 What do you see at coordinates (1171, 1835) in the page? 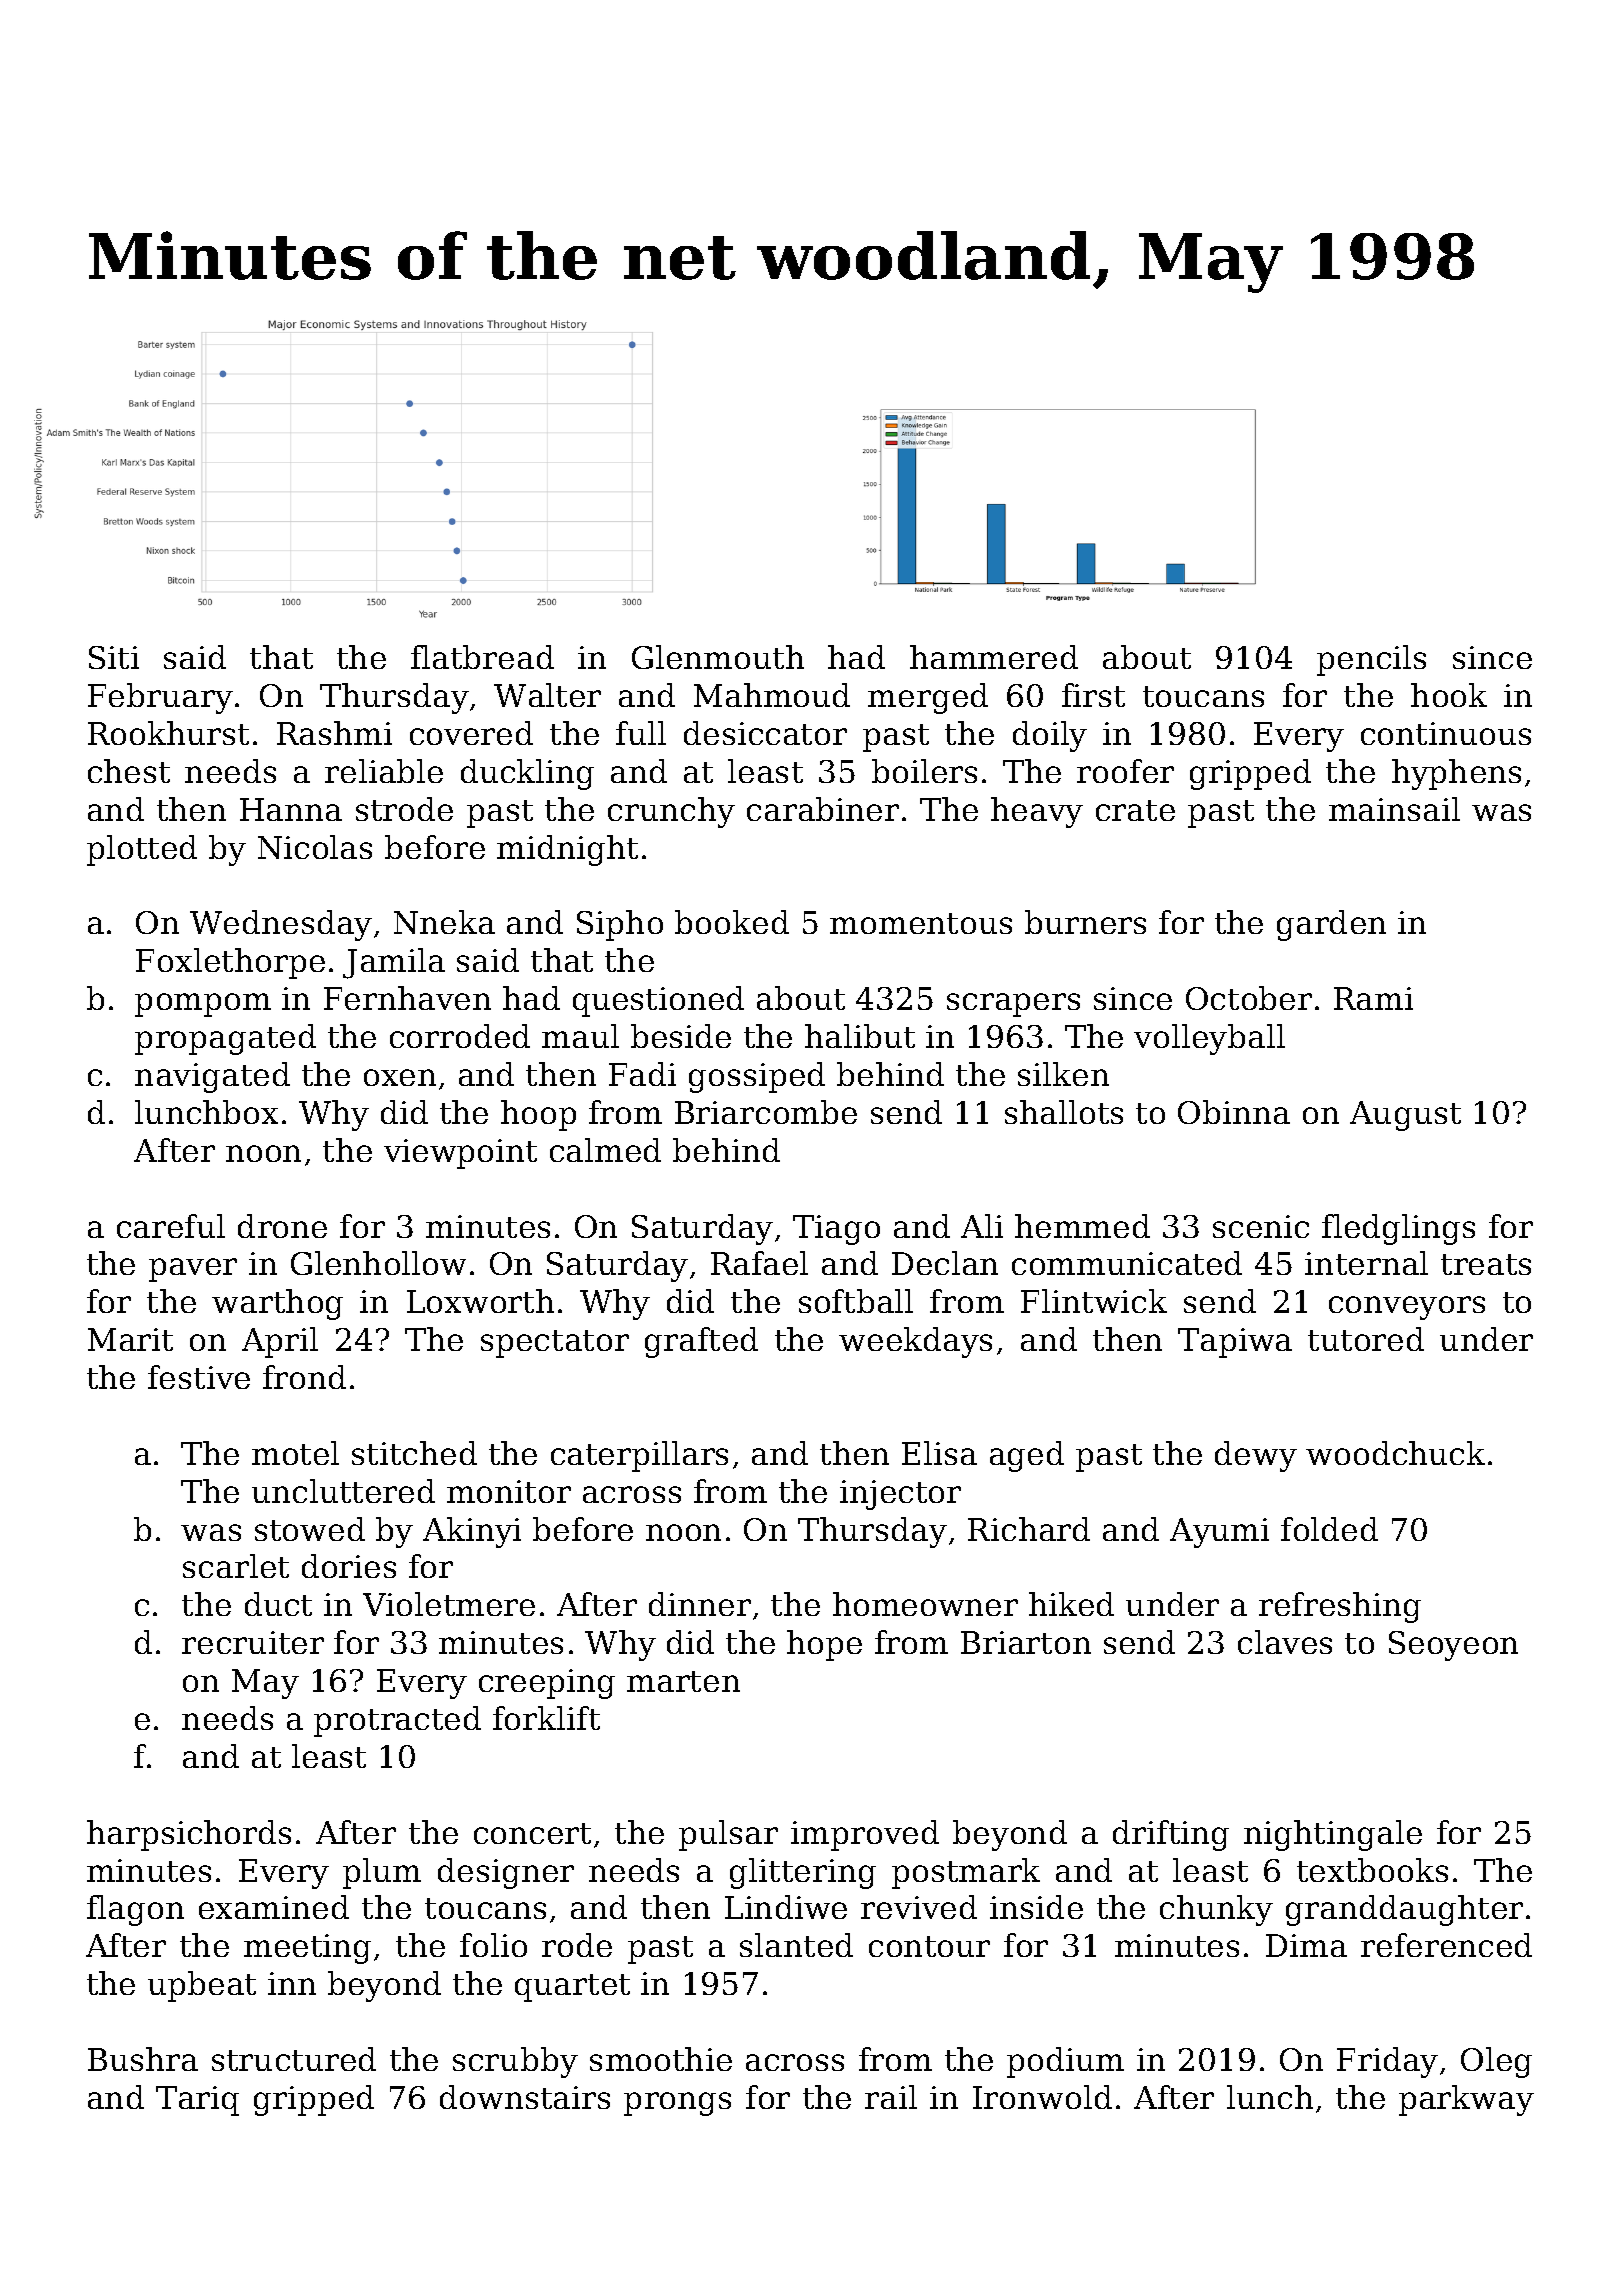
I see `drifting` at bounding box center [1171, 1835].
